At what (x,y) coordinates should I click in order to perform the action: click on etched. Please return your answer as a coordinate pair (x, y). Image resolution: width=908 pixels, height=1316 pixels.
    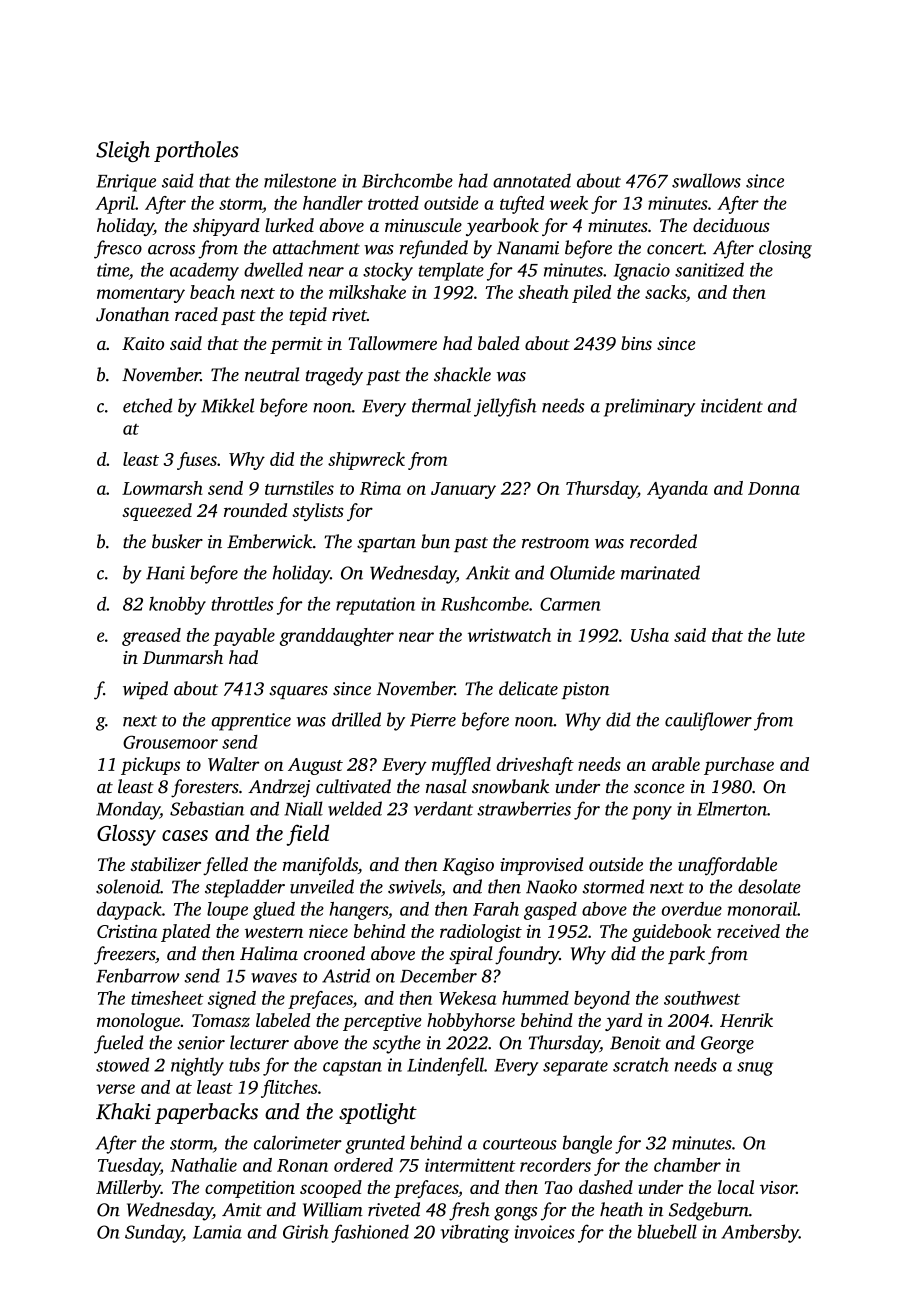
    Looking at the image, I should click on (147, 405).
